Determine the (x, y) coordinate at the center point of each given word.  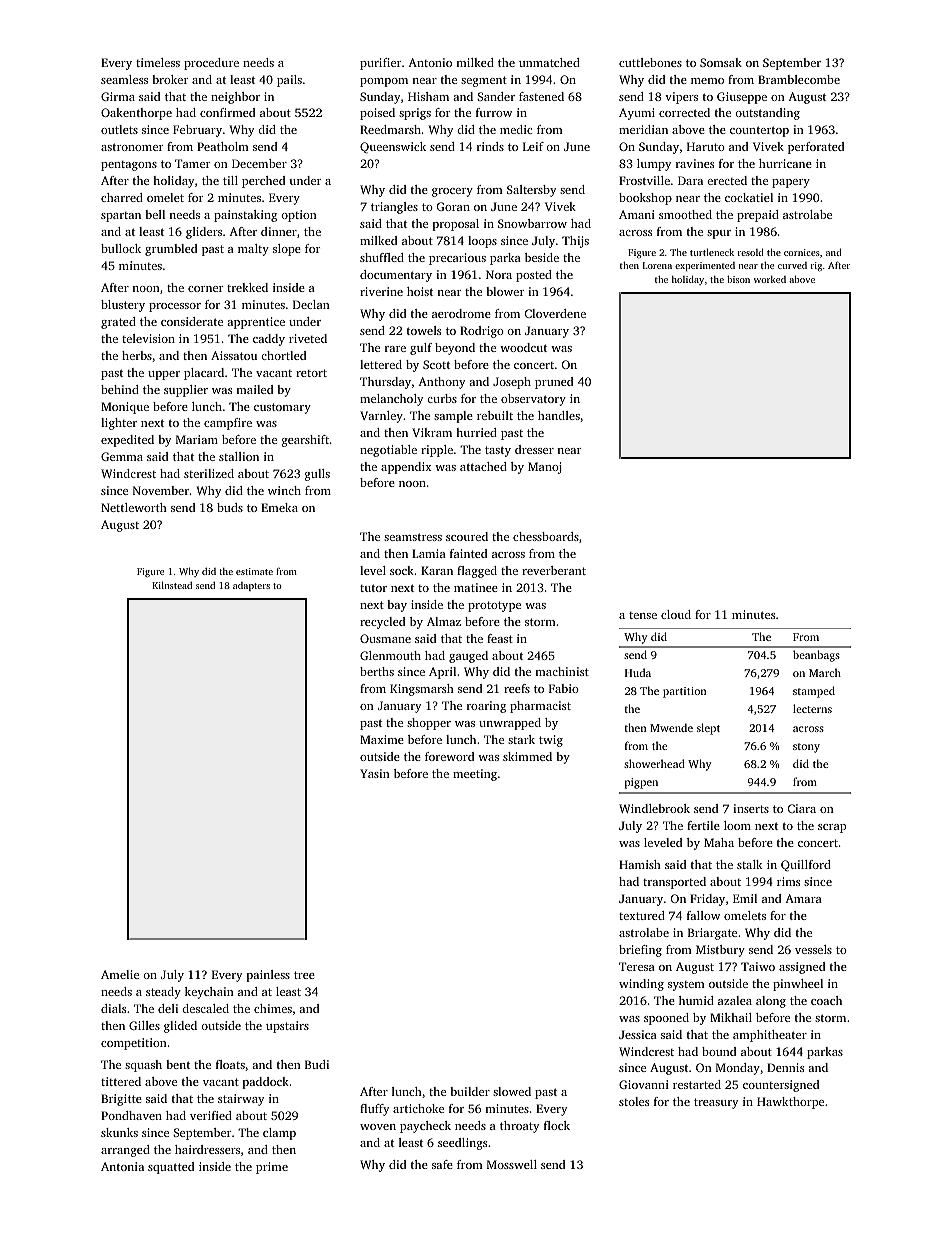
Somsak (721, 62)
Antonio (430, 62)
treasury (716, 1103)
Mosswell (512, 1164)
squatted (171, 1168)
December (259, 163)
